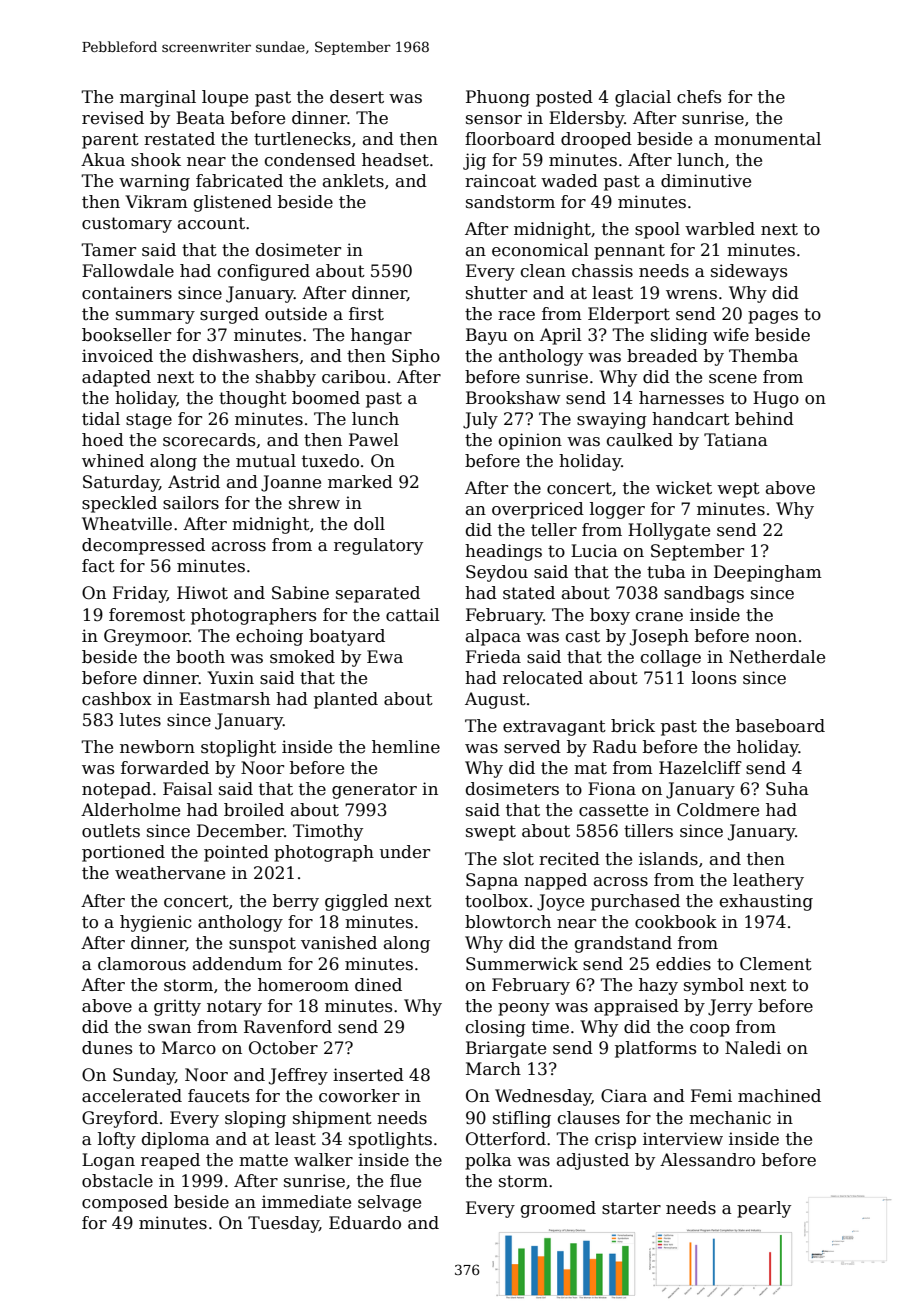 The height and width of the image is (1316, 908). Describe the element at coordinates (699, 97) in the image. I see `chefs` at that location.
